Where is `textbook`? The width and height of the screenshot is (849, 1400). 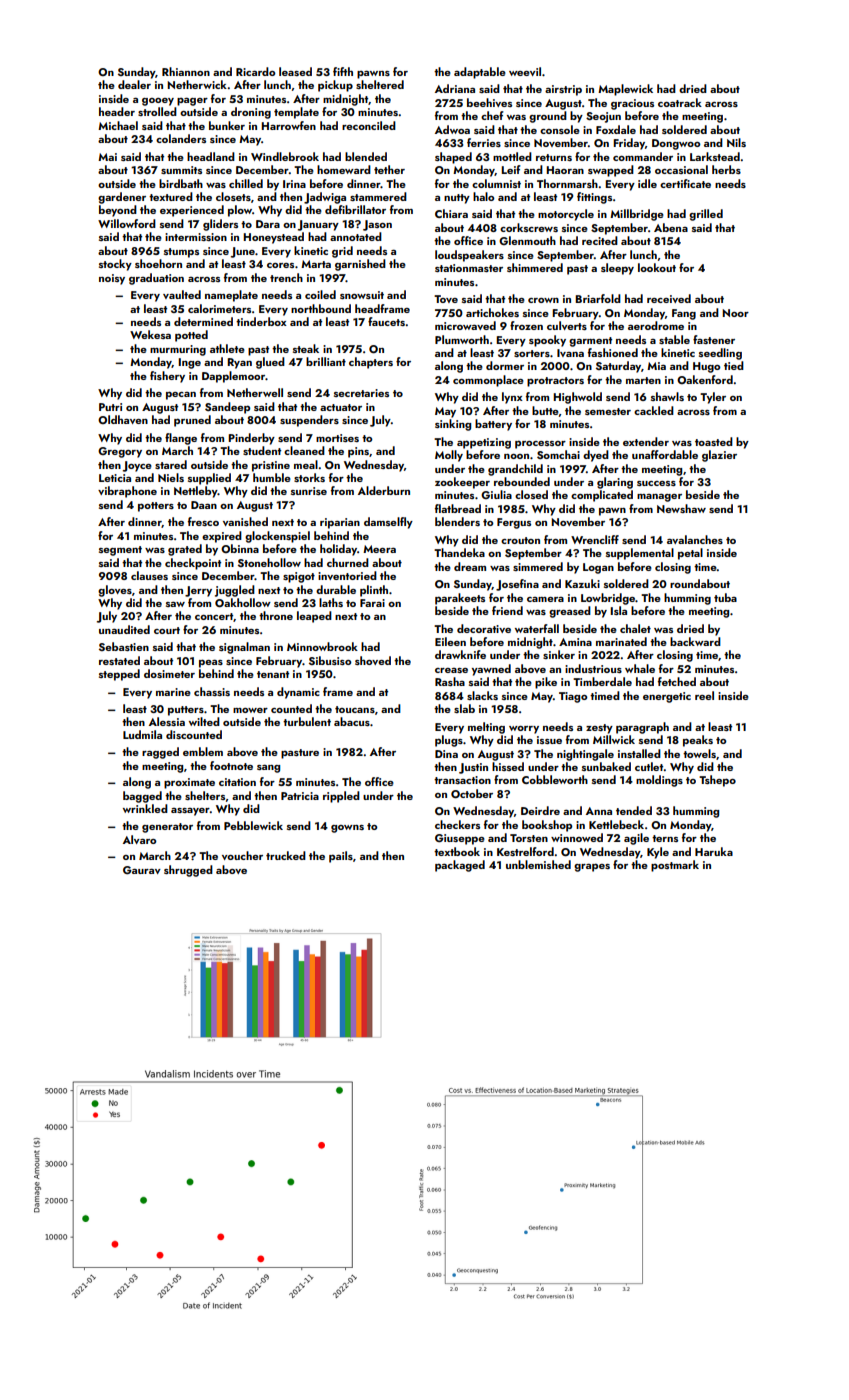 textbook is located at coordinates (457, 851).
